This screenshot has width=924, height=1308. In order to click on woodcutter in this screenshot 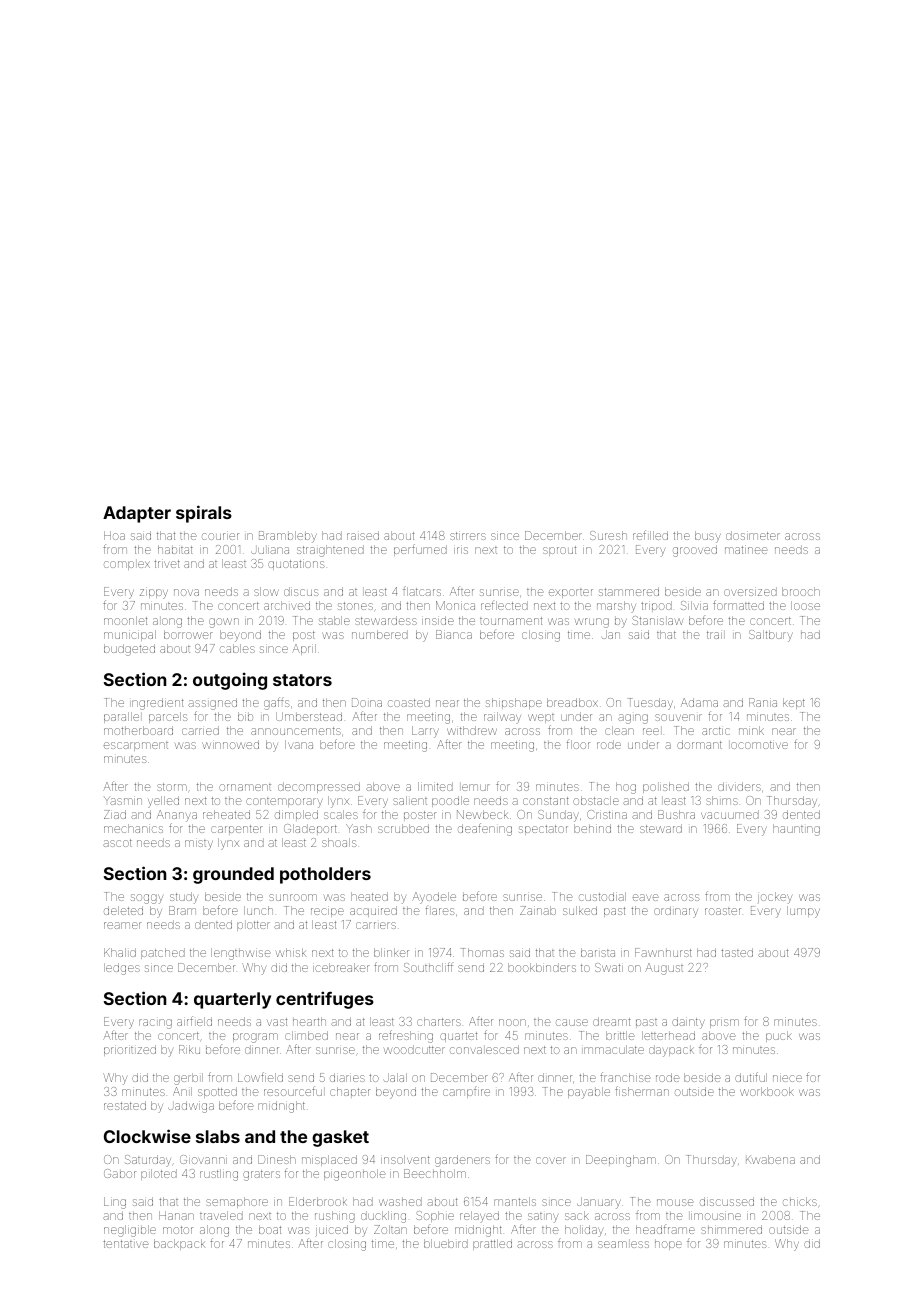, I will do `click(414, 1049)`.
